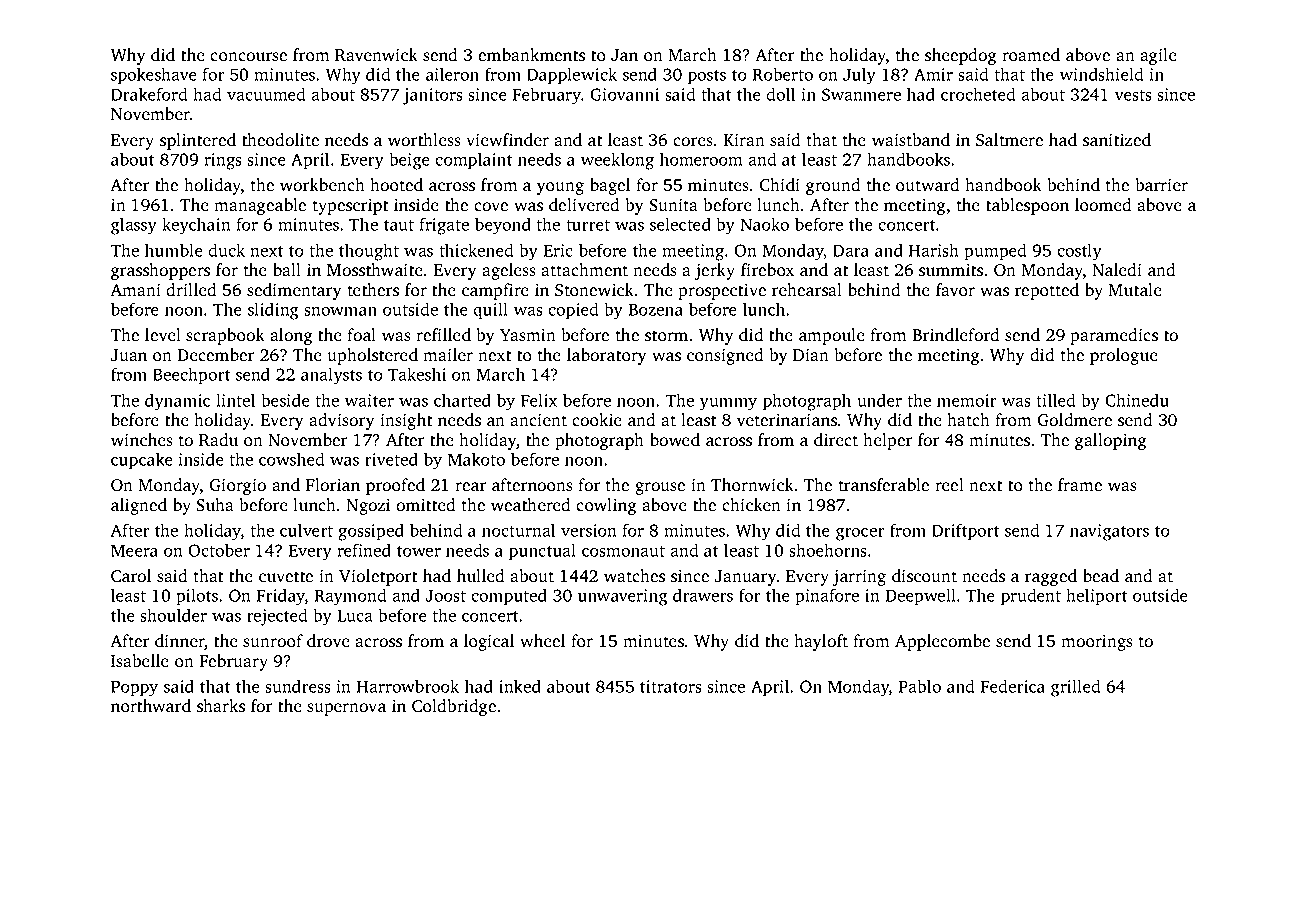  I want to click on Radu, so click(218, 440).
